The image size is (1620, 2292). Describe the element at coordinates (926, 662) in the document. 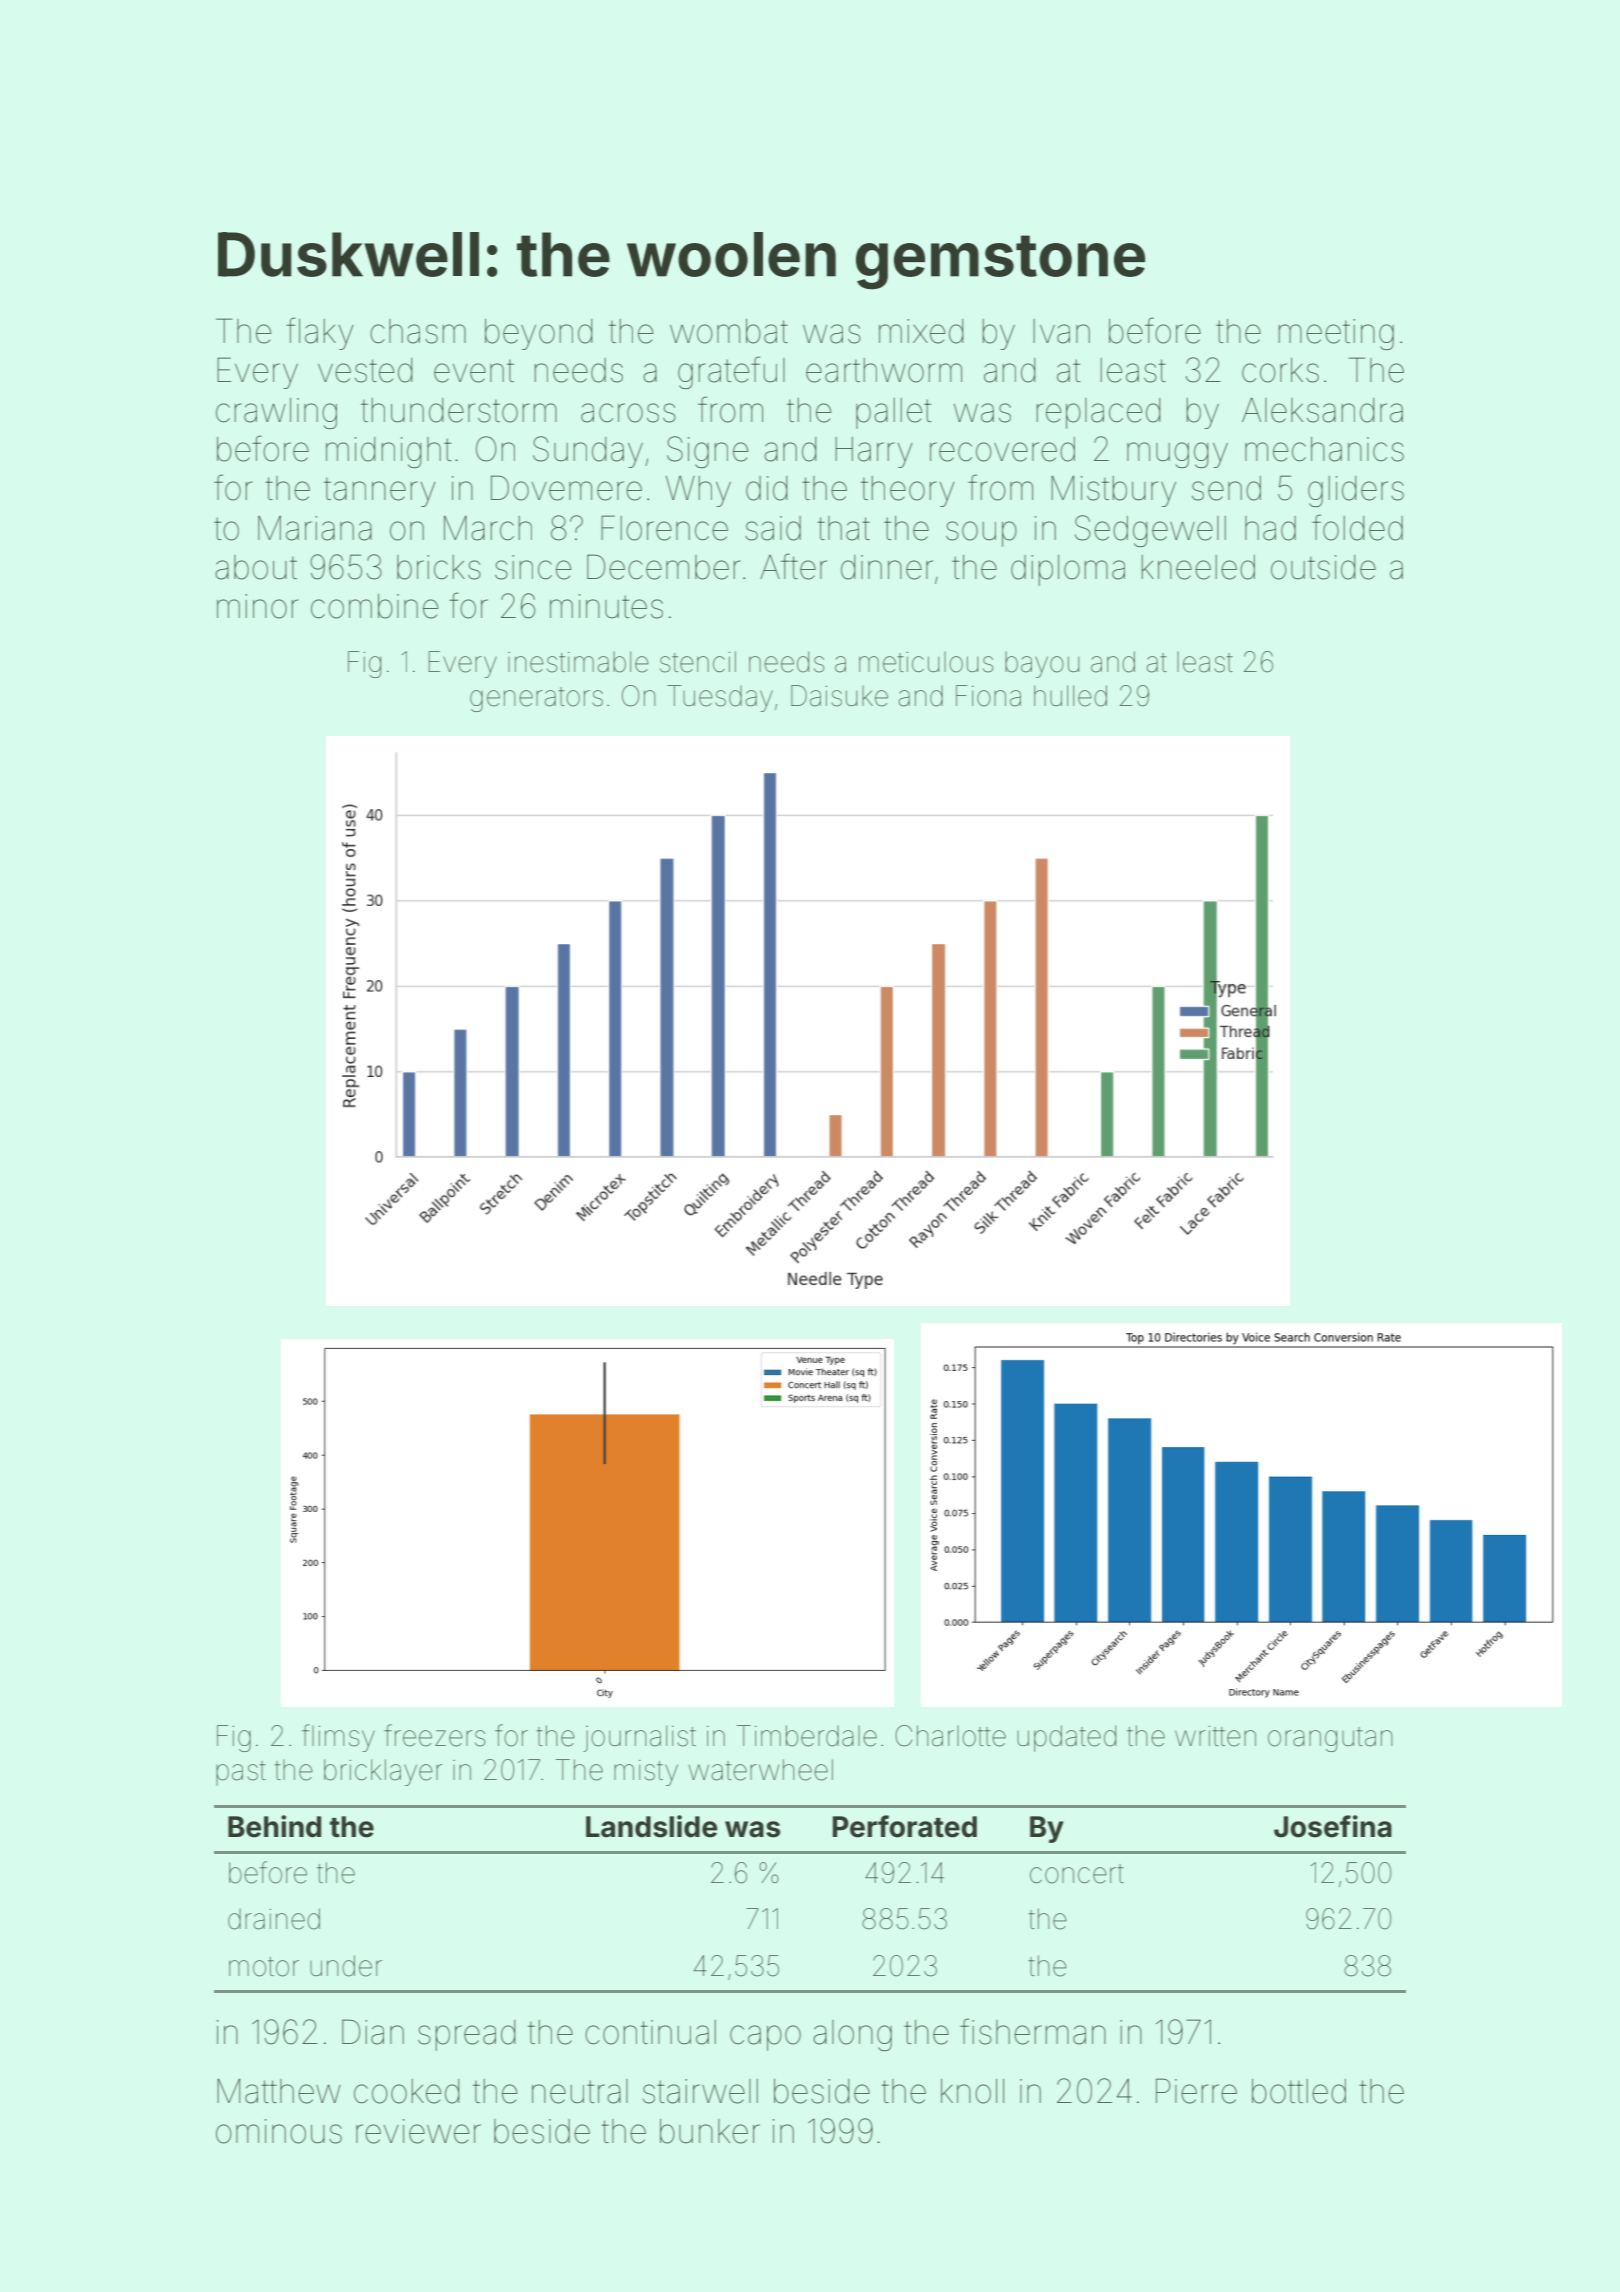

I see `meticulous` at that location.
